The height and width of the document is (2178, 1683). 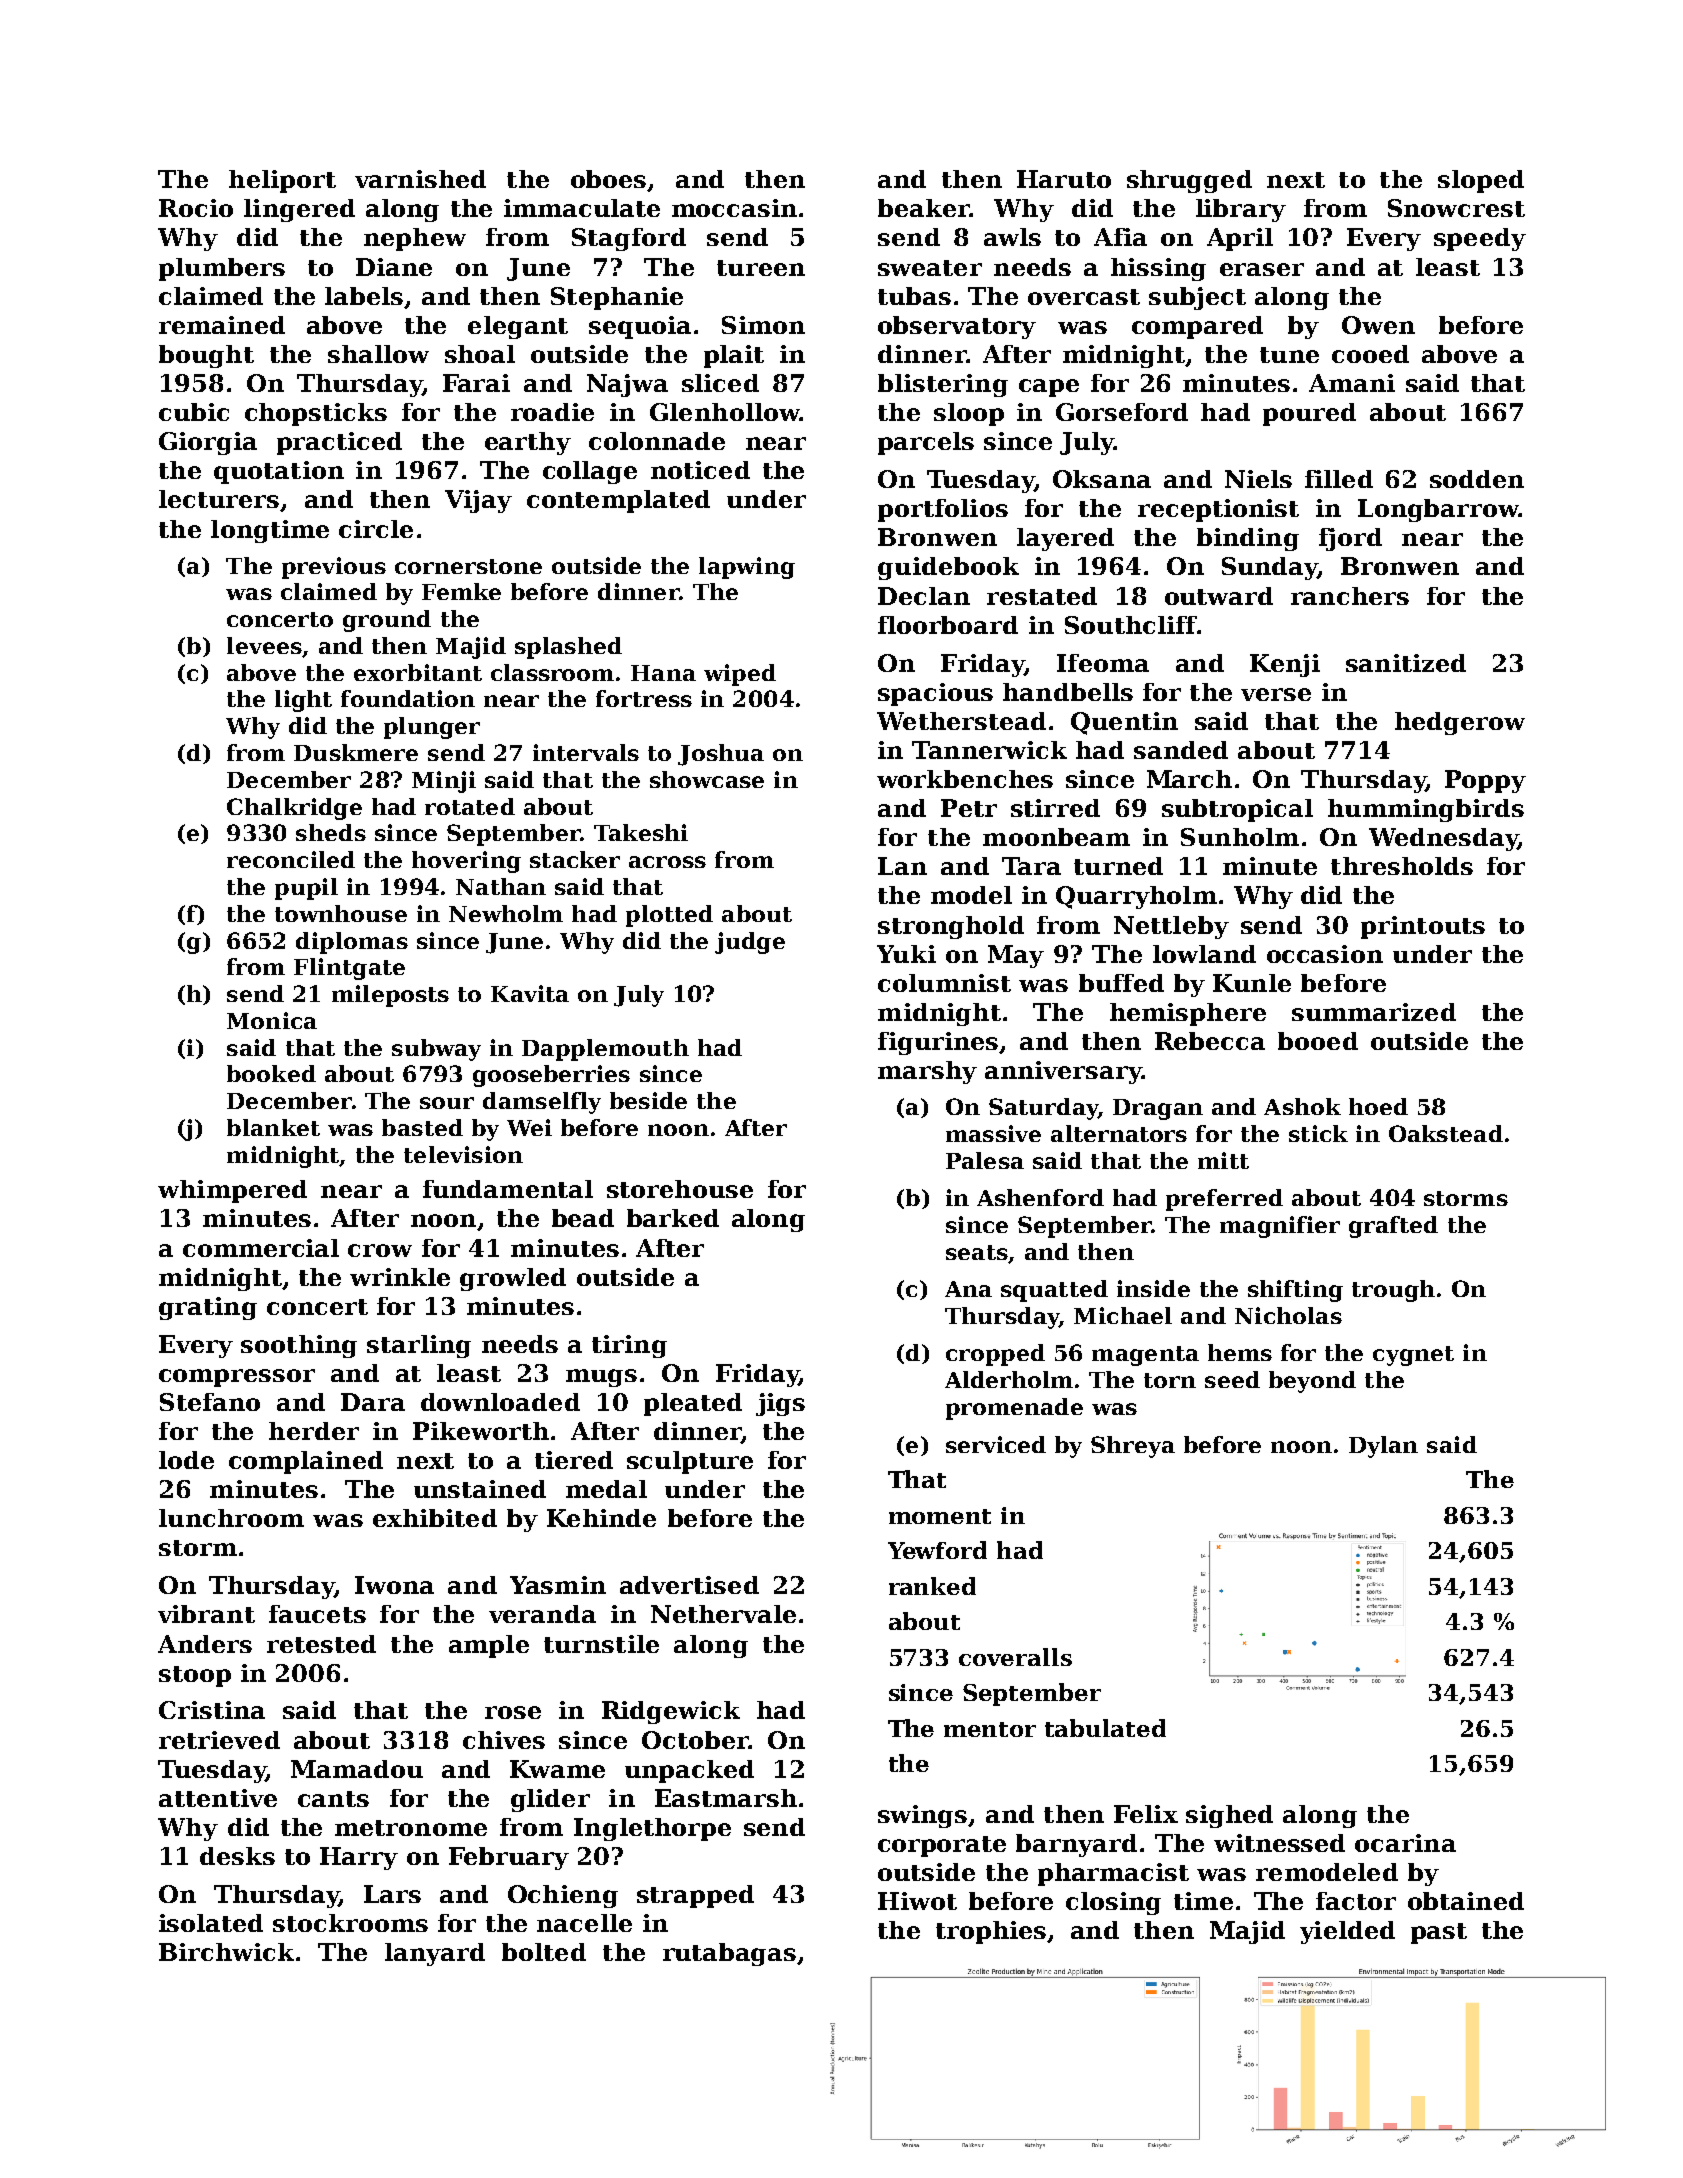 What do you see at coordinates (689, 1771) in the document?
I see `unpacked` at bounding box center [689, 1771].
